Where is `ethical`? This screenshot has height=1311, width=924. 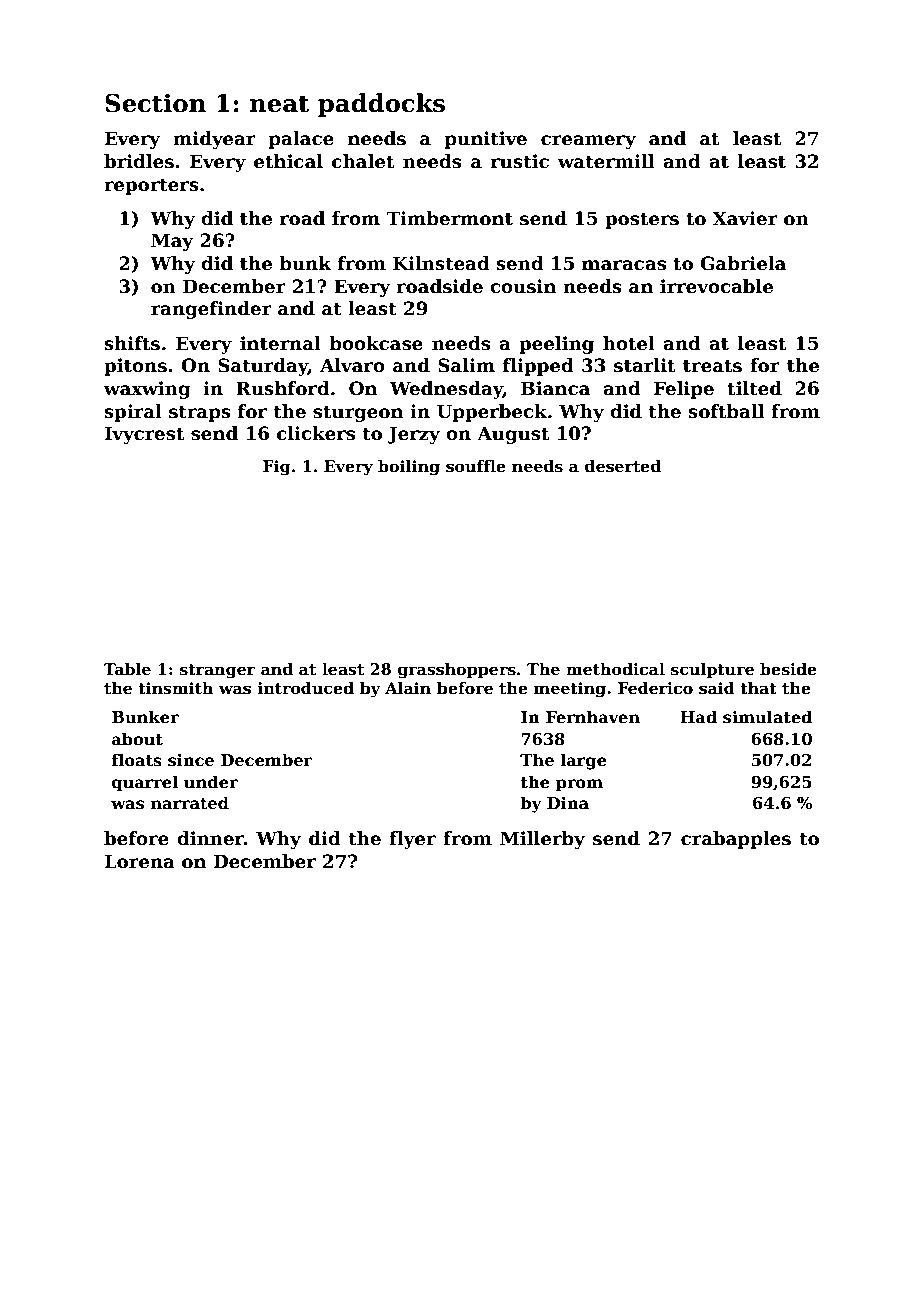
ethical is located at coordinates (288, 161).
